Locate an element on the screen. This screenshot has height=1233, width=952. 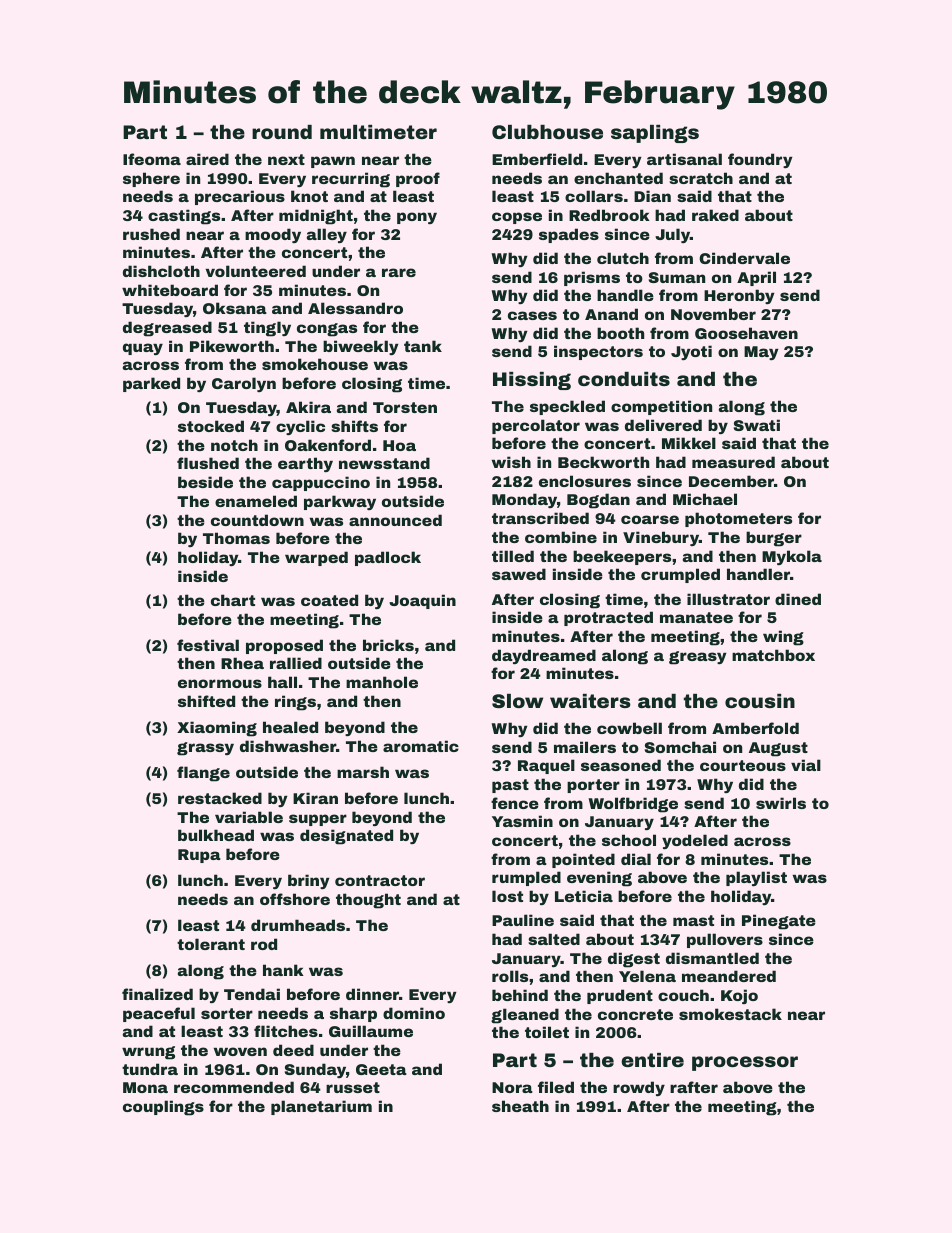
chart is located at coordinates (233, 600).
